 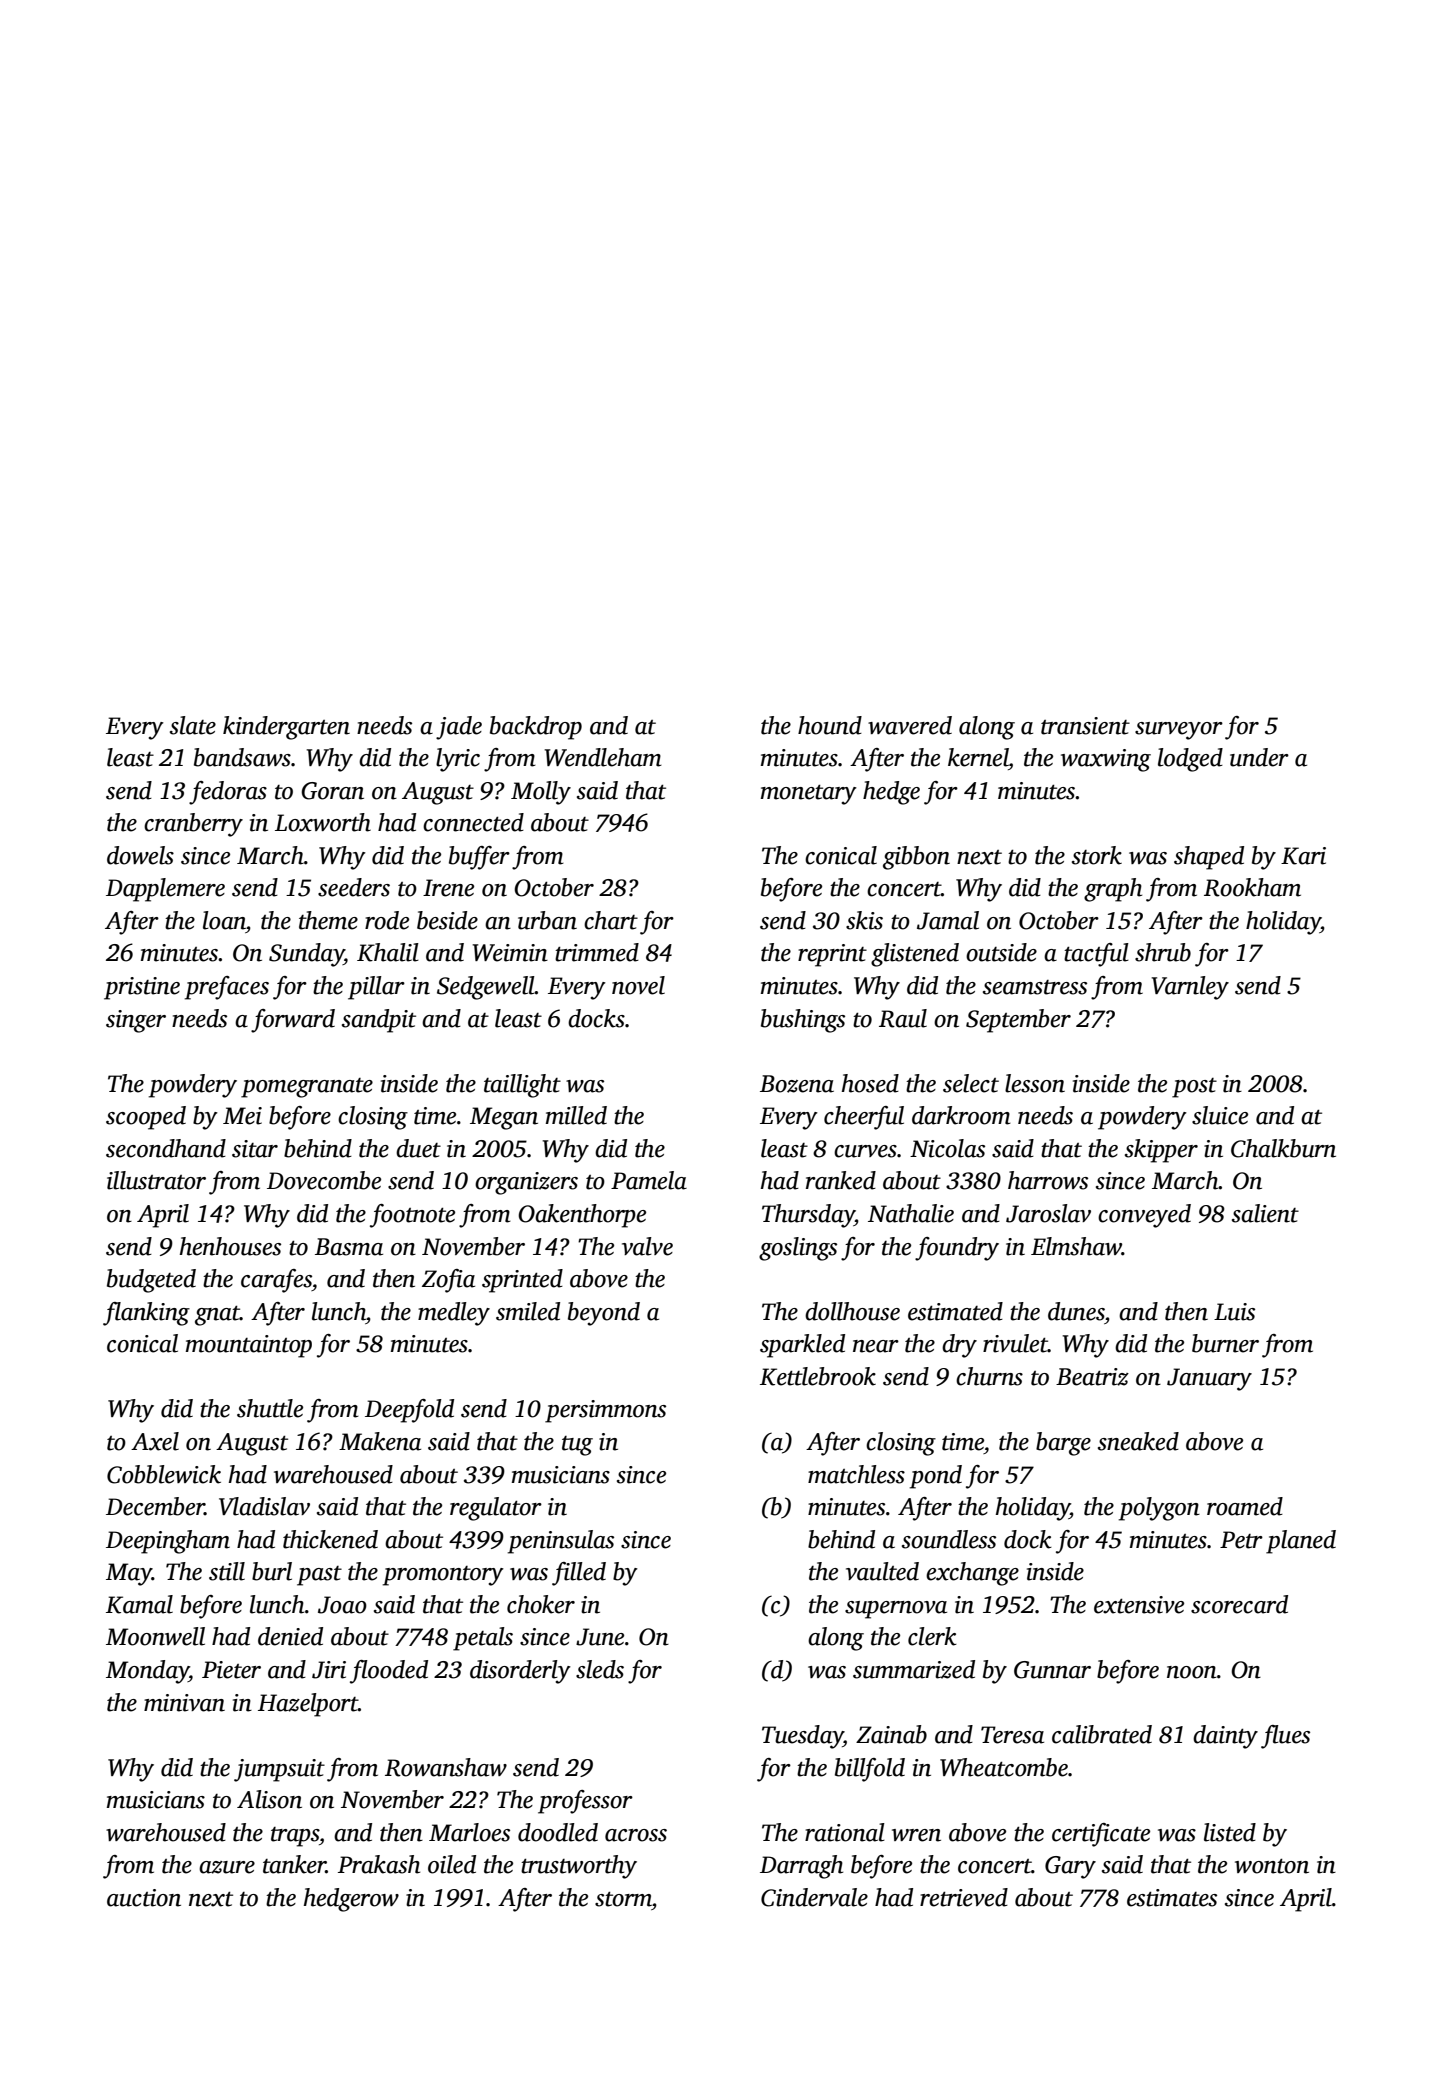 What do you see at coordinates (144, 1898) in the screenshot?
I see `auction` at bounding box center [144, 1898].
